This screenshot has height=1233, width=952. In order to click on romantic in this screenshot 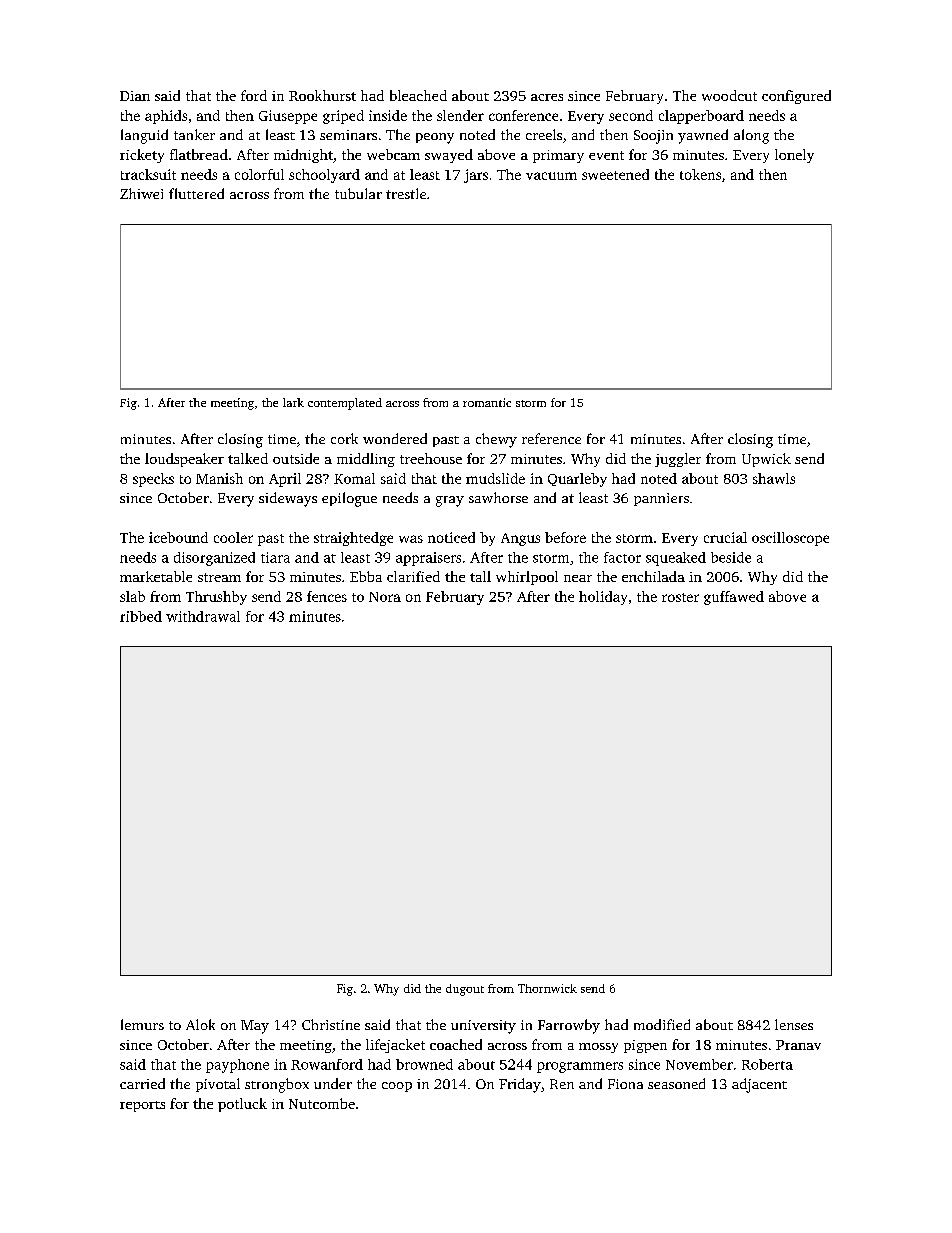, I will do `click(487, 402)`.
